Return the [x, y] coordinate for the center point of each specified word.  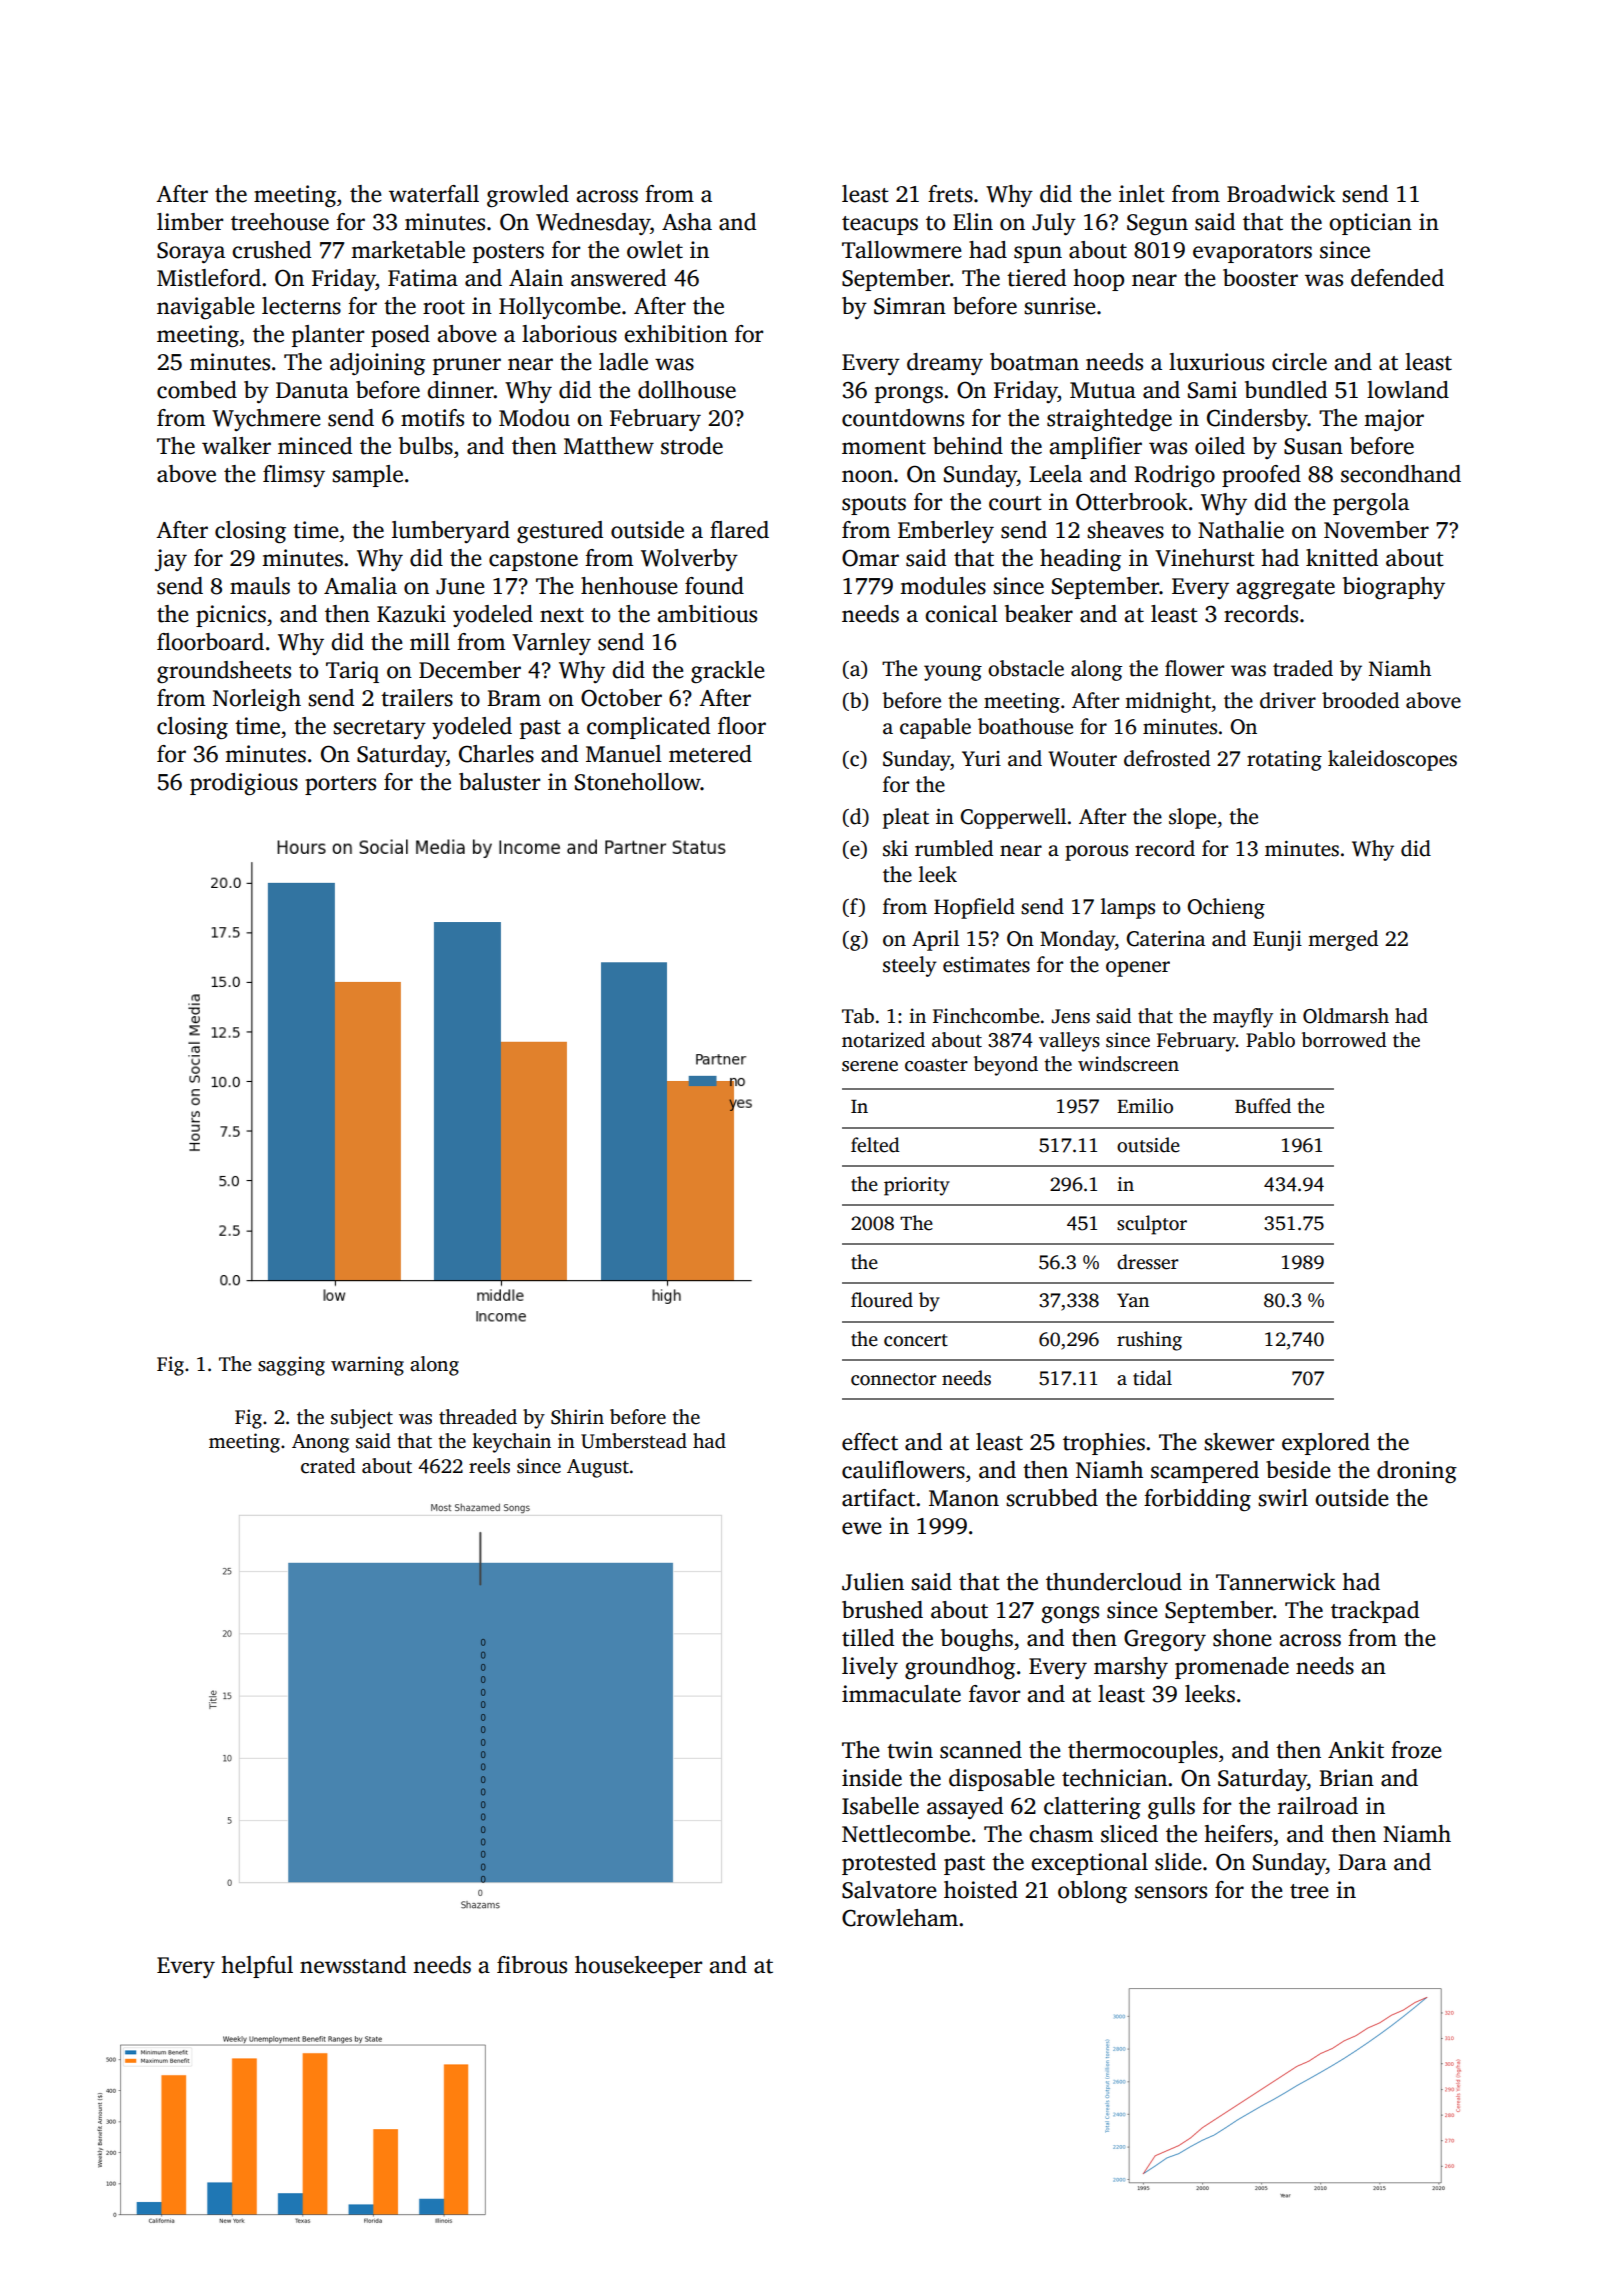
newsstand [353, 1965]
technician [1114, 1778]
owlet [655, 250]
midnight [1168, 702]
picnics [231, 616]
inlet [1142, 194]
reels [489, 1466]
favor [994, 1694]
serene [870, 1066]
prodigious [244, 784]
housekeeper [638, 1967]
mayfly [1243, 1018]
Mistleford [209, 278]
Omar [870, 558]
